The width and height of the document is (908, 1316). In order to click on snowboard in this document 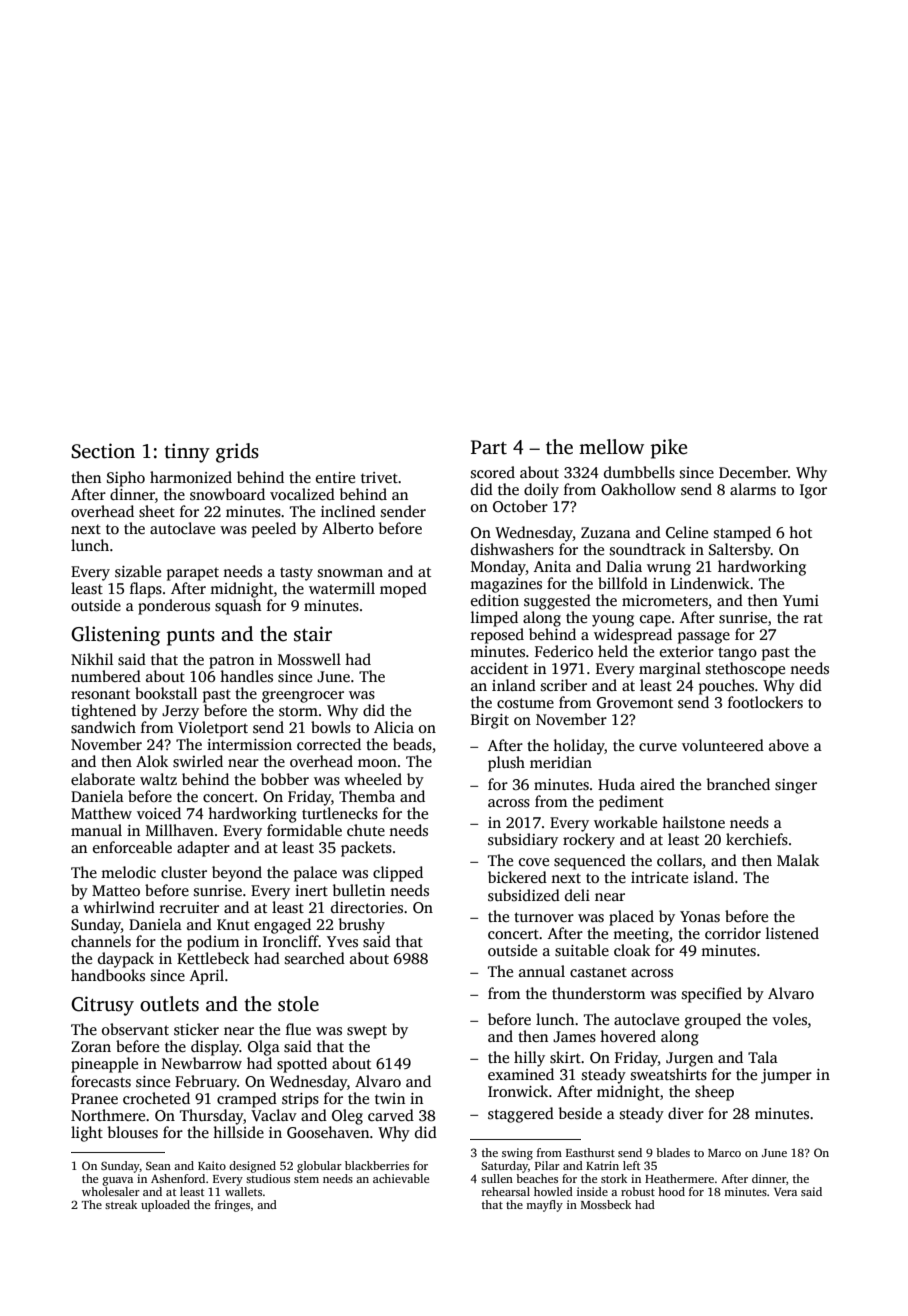, I will do `click(227, 494)`.
